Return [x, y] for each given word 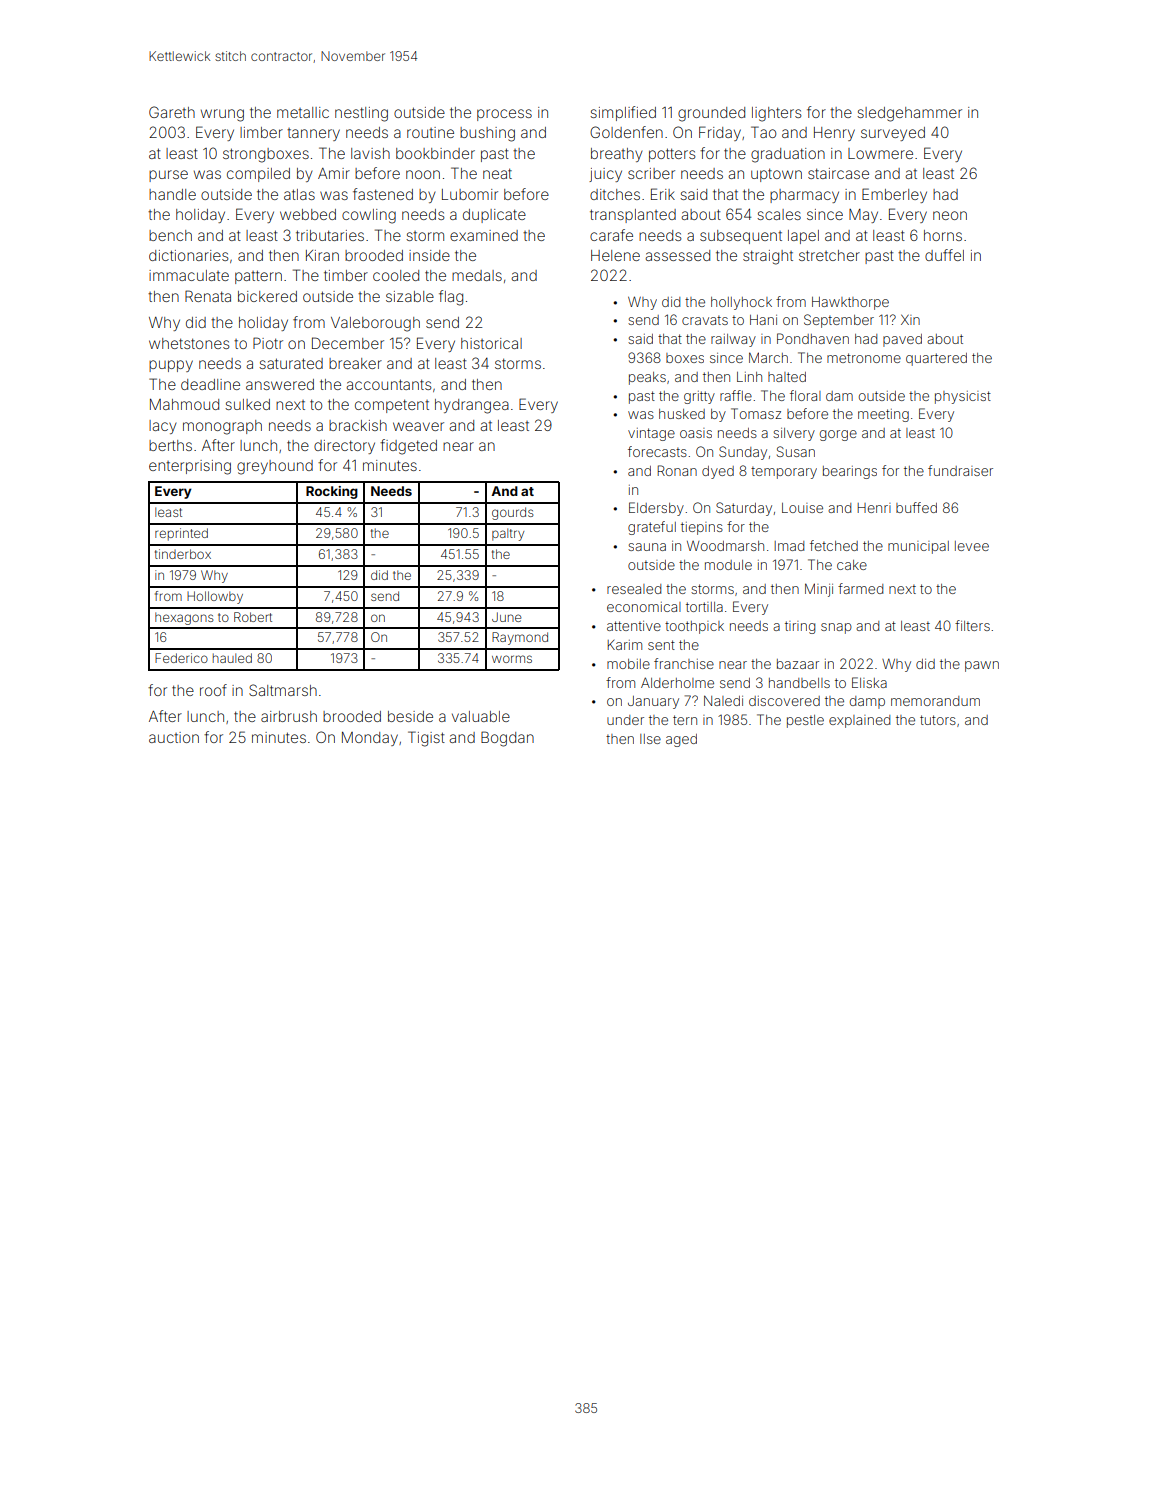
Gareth [172, 112]
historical [491, 343]
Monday [370, 739]
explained [859, 721]
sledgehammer [909, 114]
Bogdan [507, 739]
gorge [838, 435]
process [504, 115]
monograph [222, 427]
